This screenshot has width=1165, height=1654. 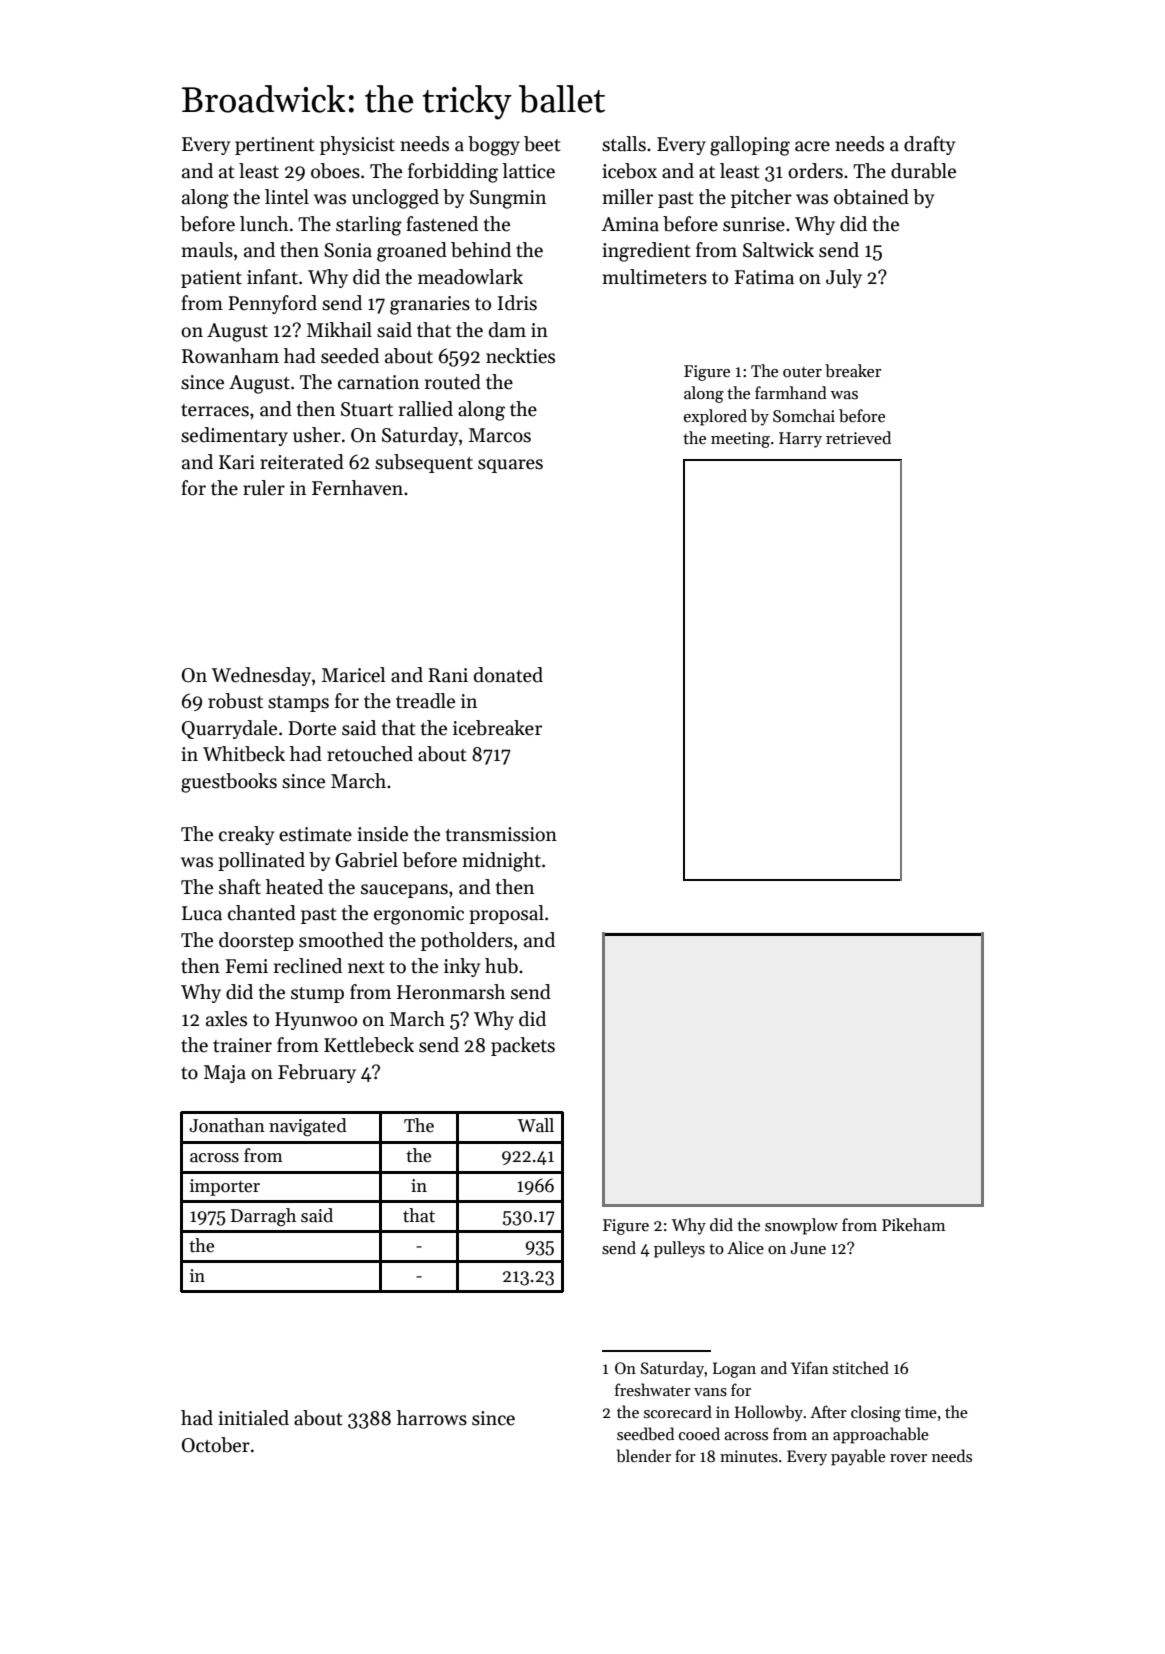 What do you see at coordinates (432, 1418) in the screenshot?
I see `harrows` at bounding box center [432, 1418].
